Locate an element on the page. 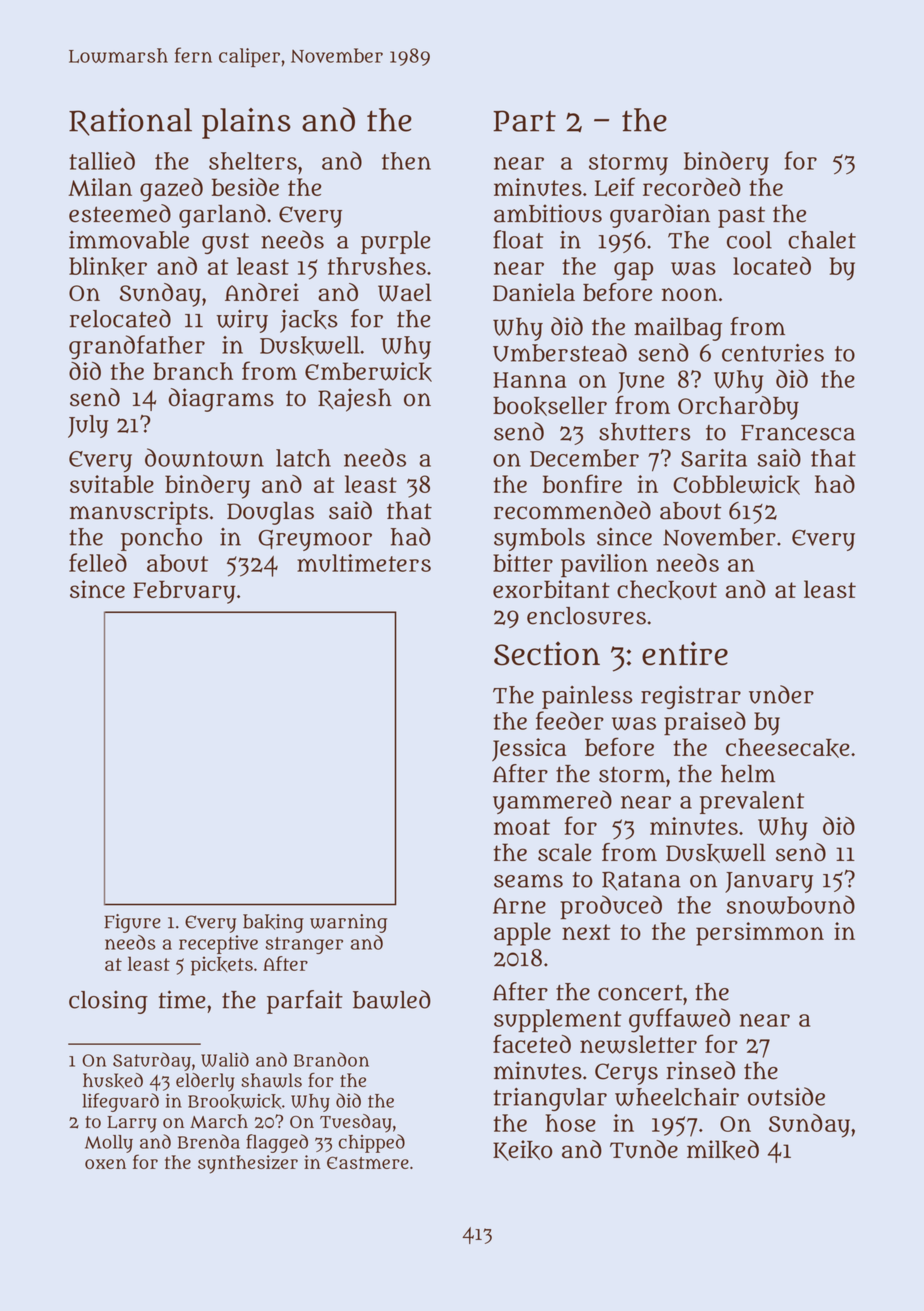 This document has height=1311, width=924. esteemed is located at coordinates (120, 213).
